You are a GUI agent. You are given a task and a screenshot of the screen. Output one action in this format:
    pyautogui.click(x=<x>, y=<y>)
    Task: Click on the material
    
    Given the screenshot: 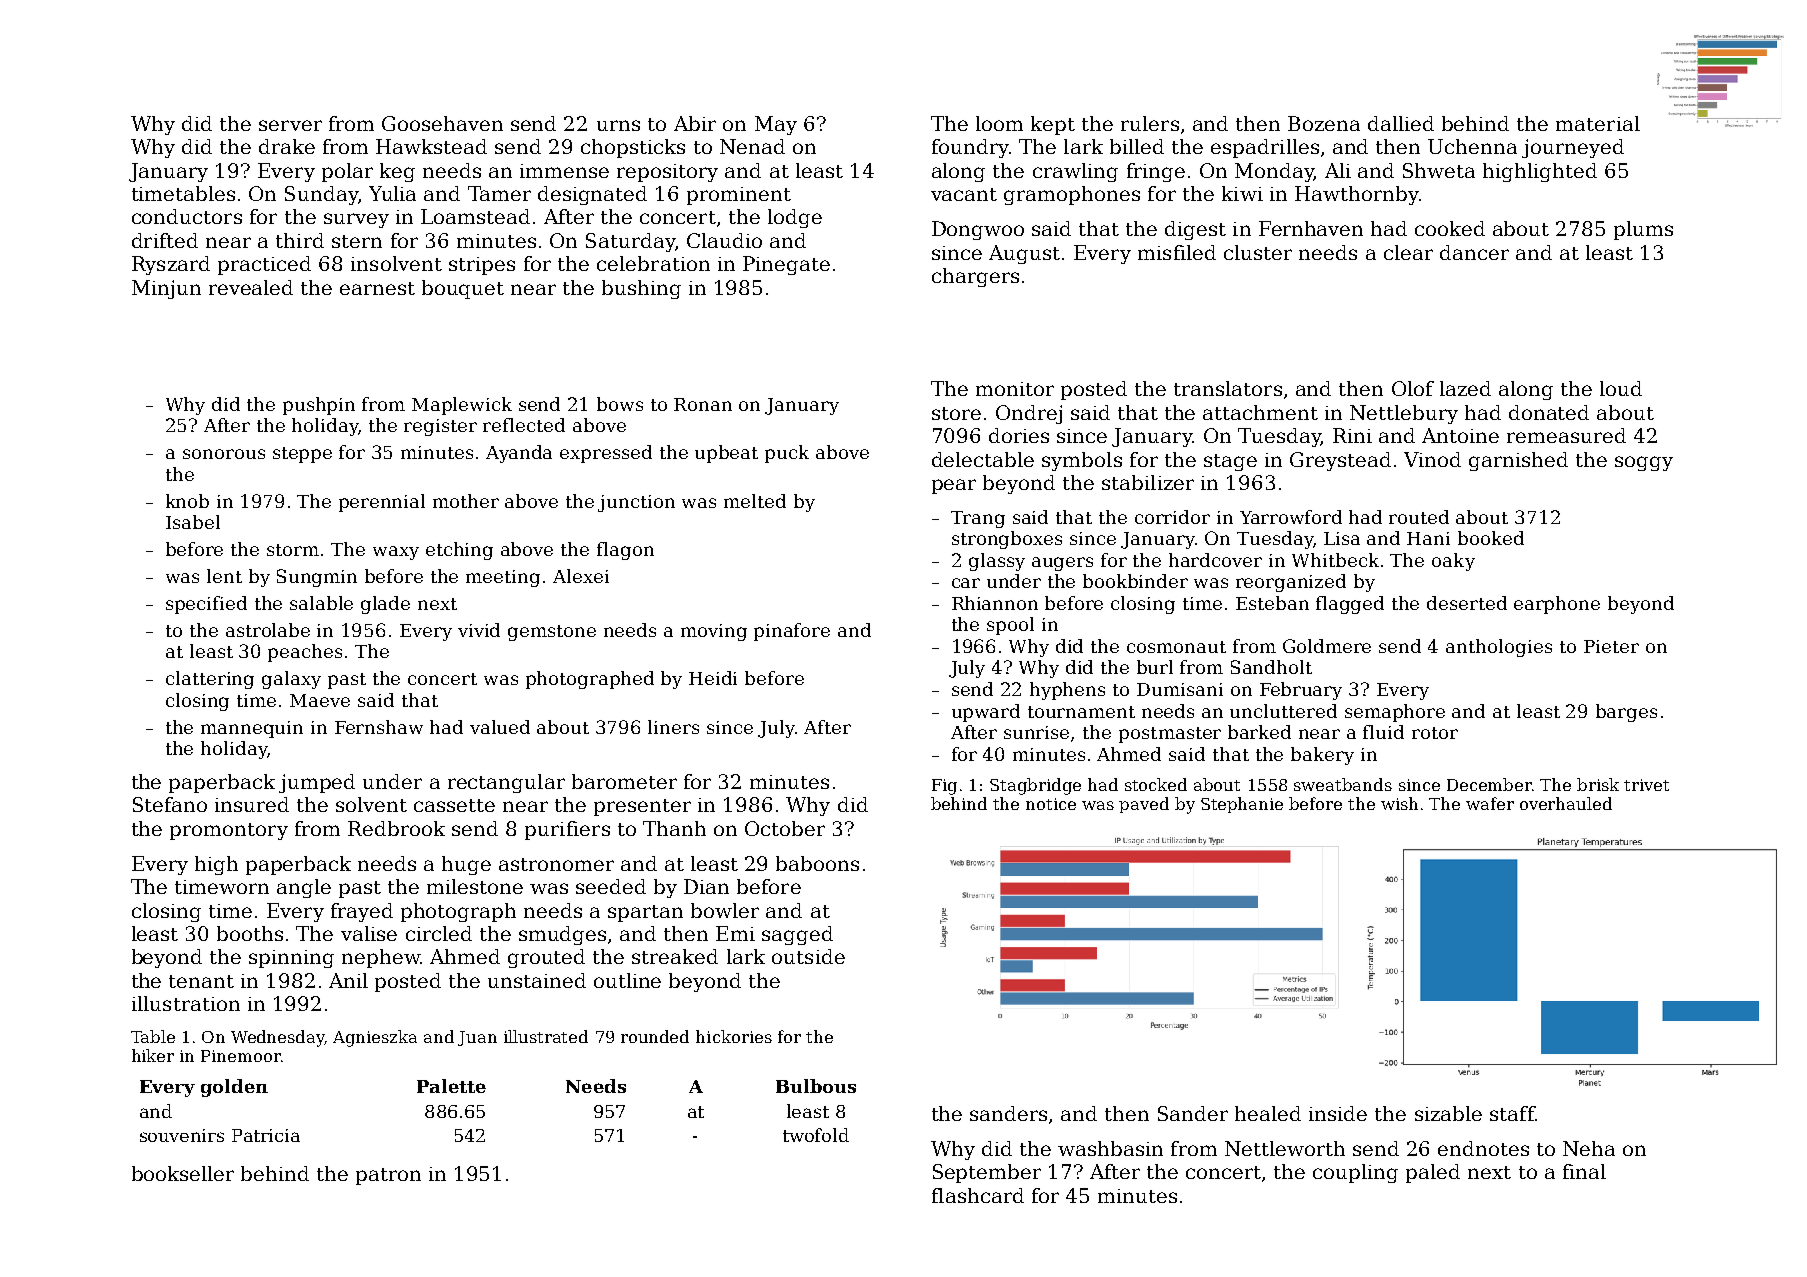 What is the action you would take?
    pyautogui.click(x=1598, y=123)
